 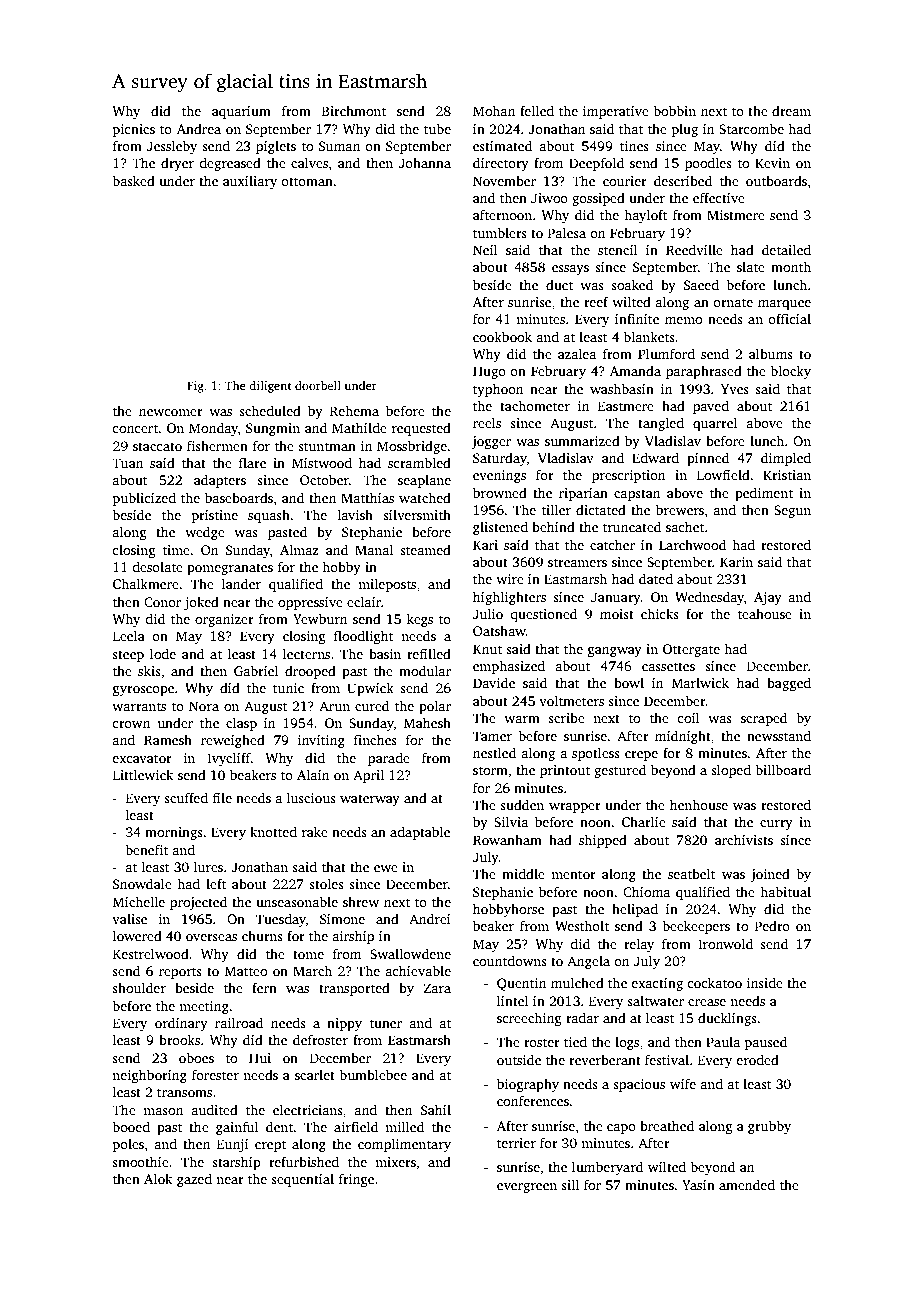 What do you see at coordinates (315, 831) in the page?
I see `rake` at bounding box center [315, 831].
